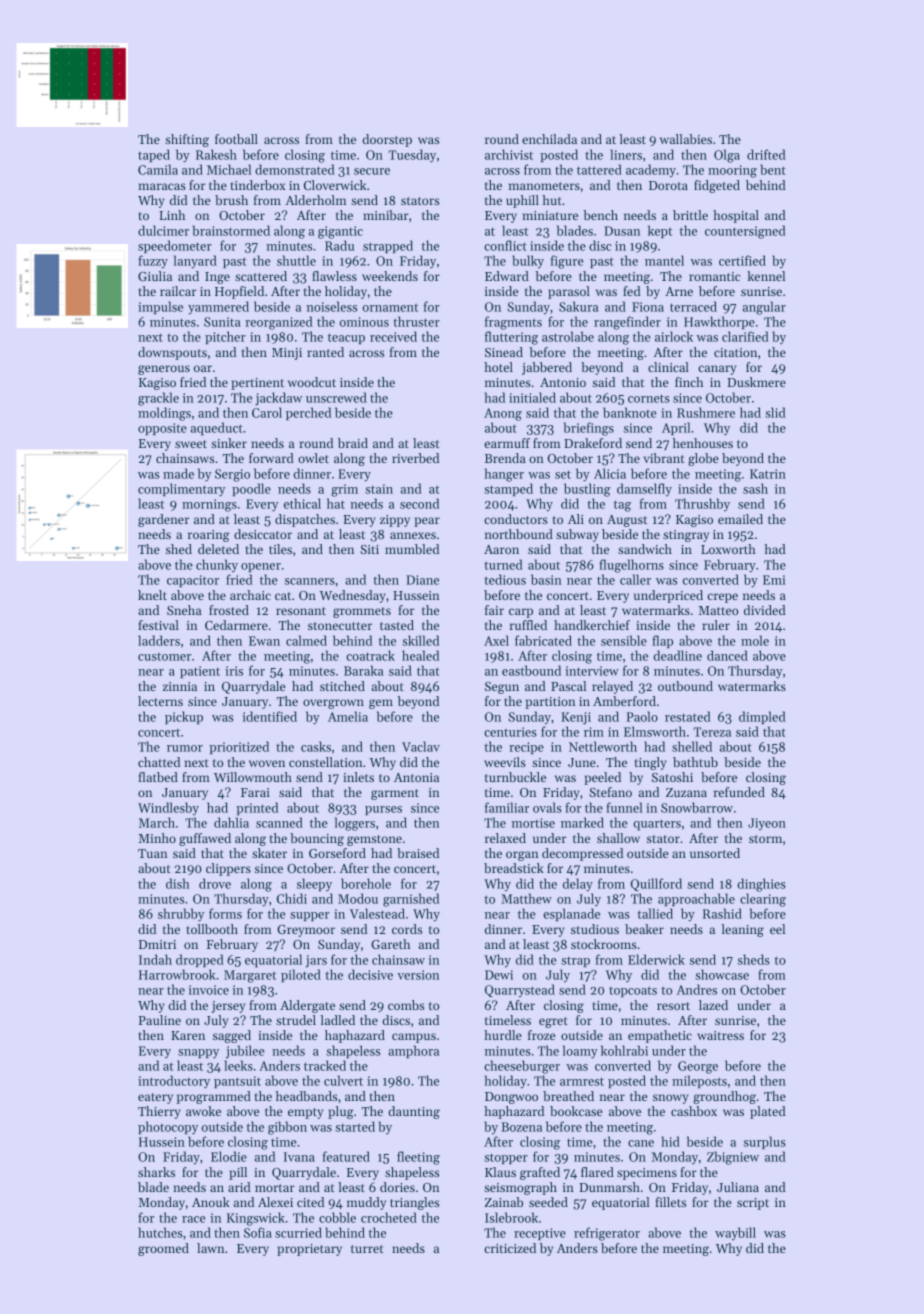  Describe the element at coordinates (387, 140) in the screenshot. I see `doorstep` at that location.
